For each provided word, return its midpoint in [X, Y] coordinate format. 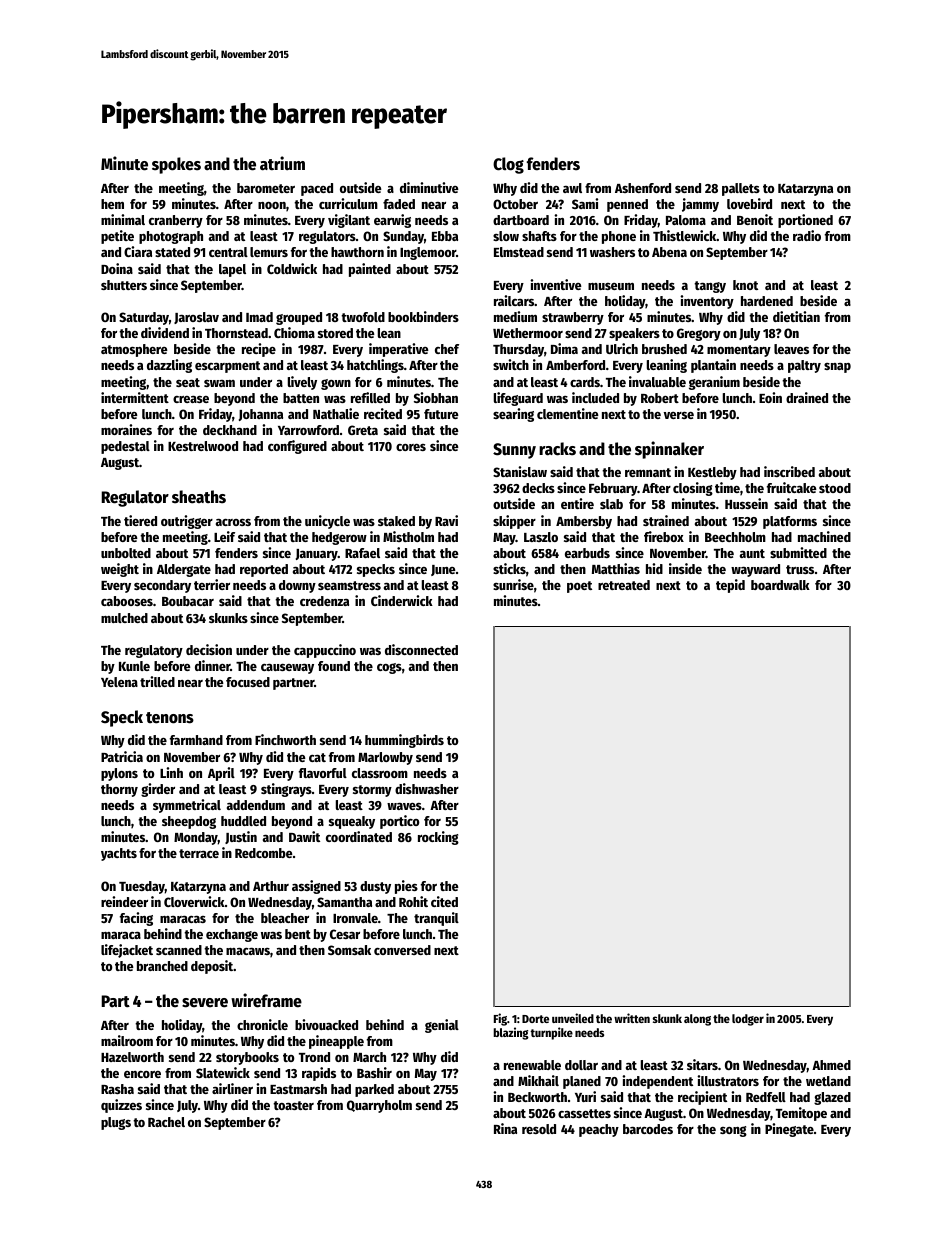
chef [447, 349]
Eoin [770, 397]
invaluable [657, 381]
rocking [438, 838]
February [613, 489]
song [733, 1131]
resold [539, 1129]
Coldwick [292, 268]
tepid [730, 586]
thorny [119, 790]
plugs [116, 1123]
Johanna [261, 415]
